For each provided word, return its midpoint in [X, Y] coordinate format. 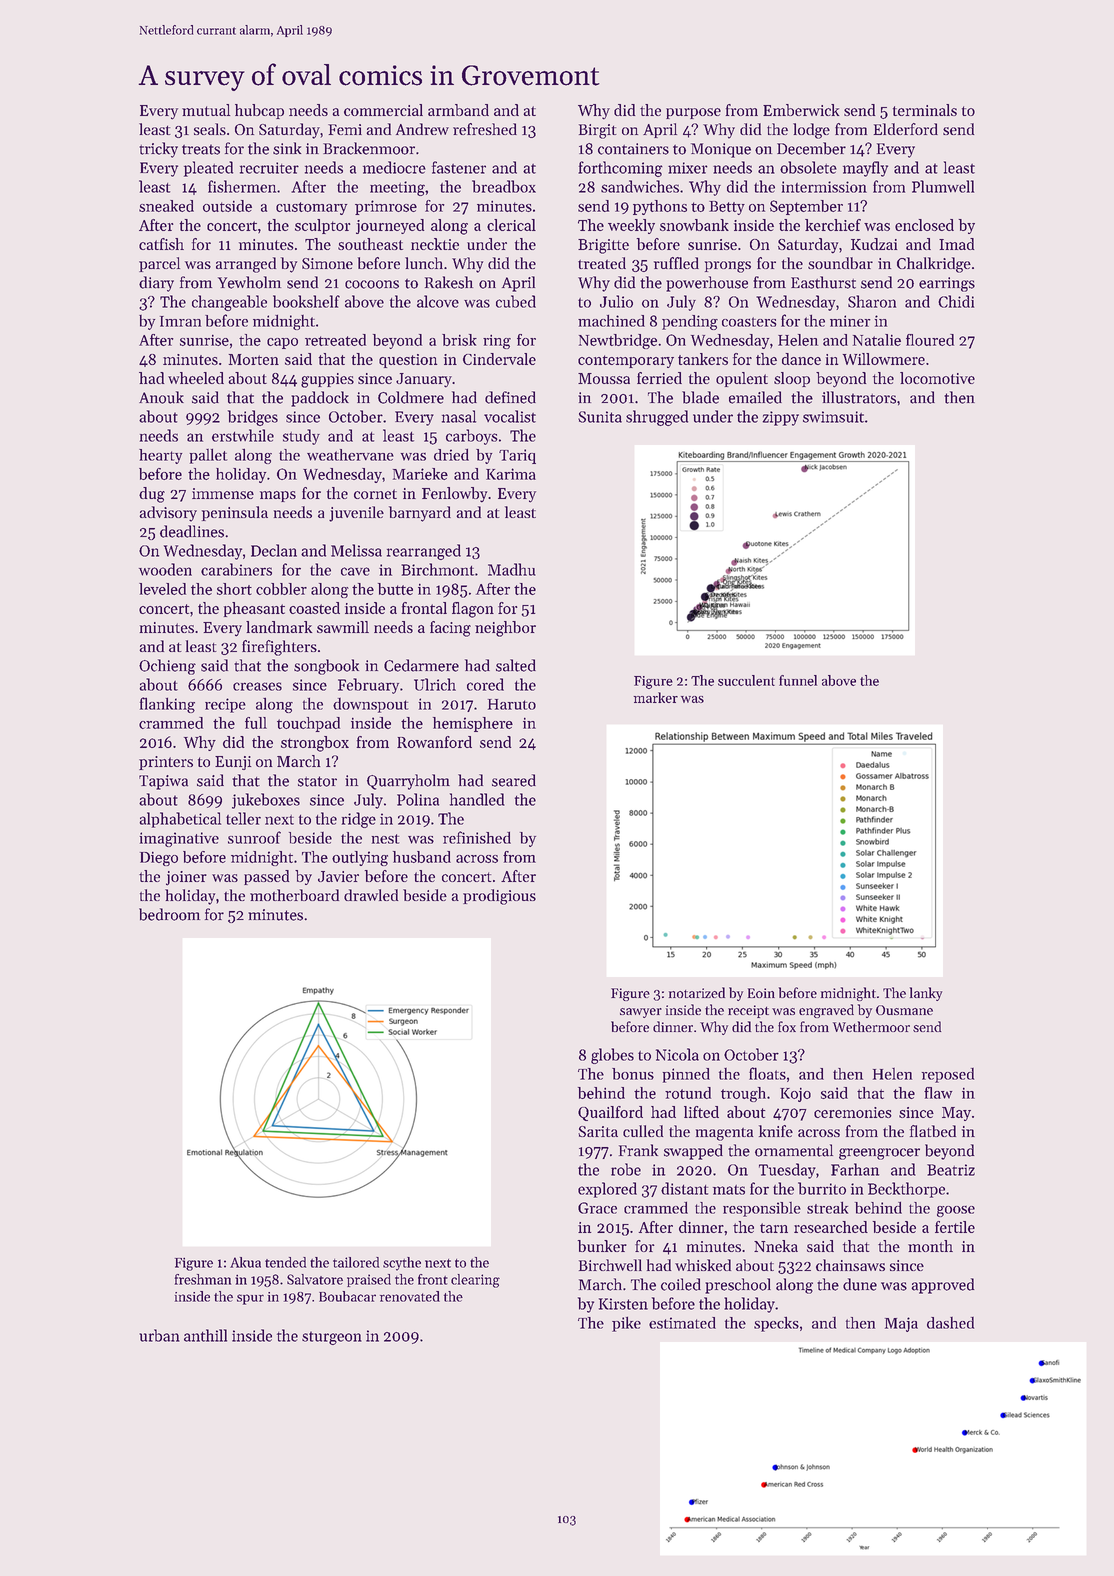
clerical [511, 225]
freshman [203, 1279]
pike [626, 1324]
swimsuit [833, 417]
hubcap [259, 111]
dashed [950, 1323]
